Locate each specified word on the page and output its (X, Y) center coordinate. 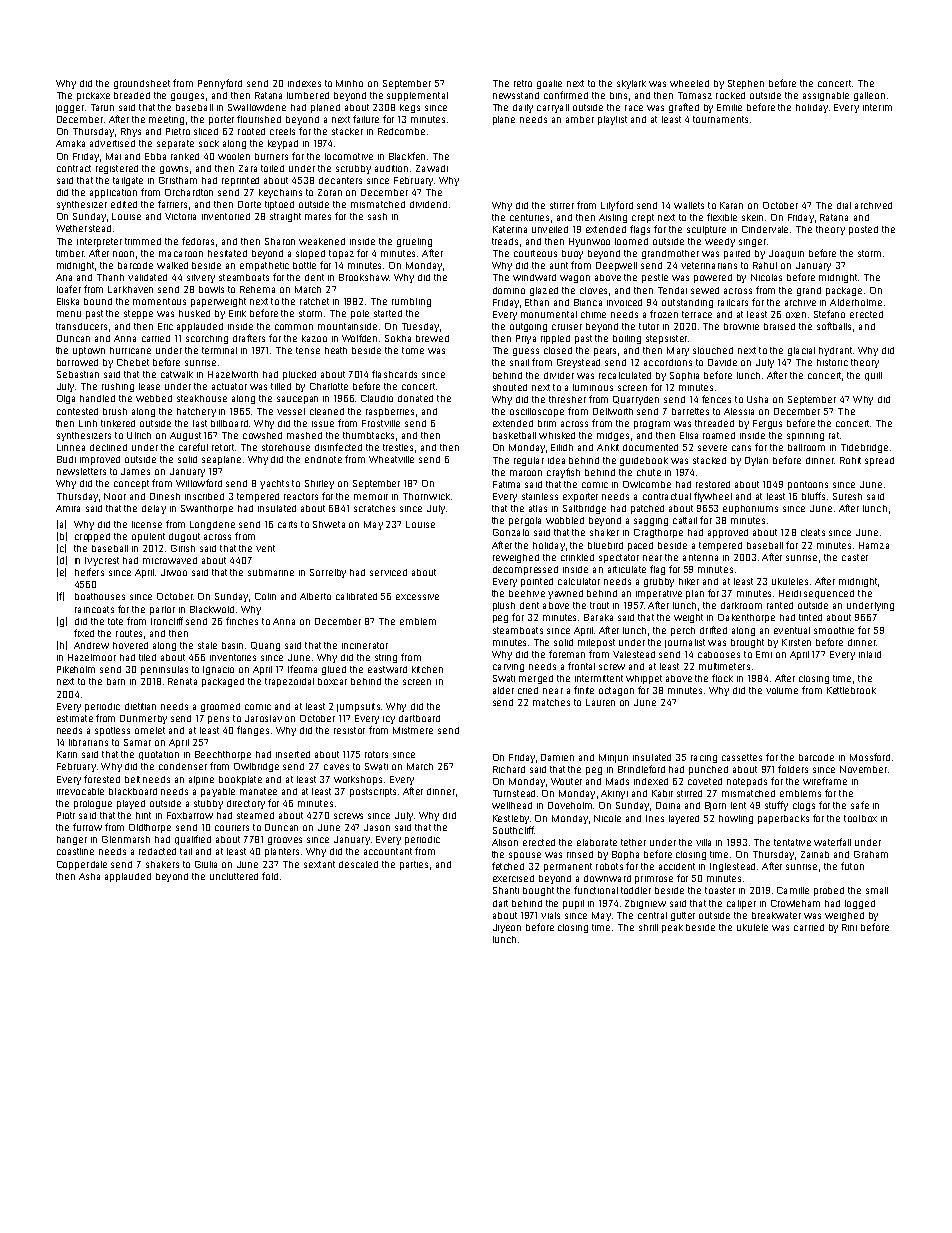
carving (508, 668)
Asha (89, 876)
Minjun (613, 758)
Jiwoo (174, 572)
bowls (211, 289)
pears (605, 352)
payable (218, 792)
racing (704, 759)
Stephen (746, 84)
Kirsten (796, 642)
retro (523, 83)
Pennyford (220, 84)
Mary (678, 351)
